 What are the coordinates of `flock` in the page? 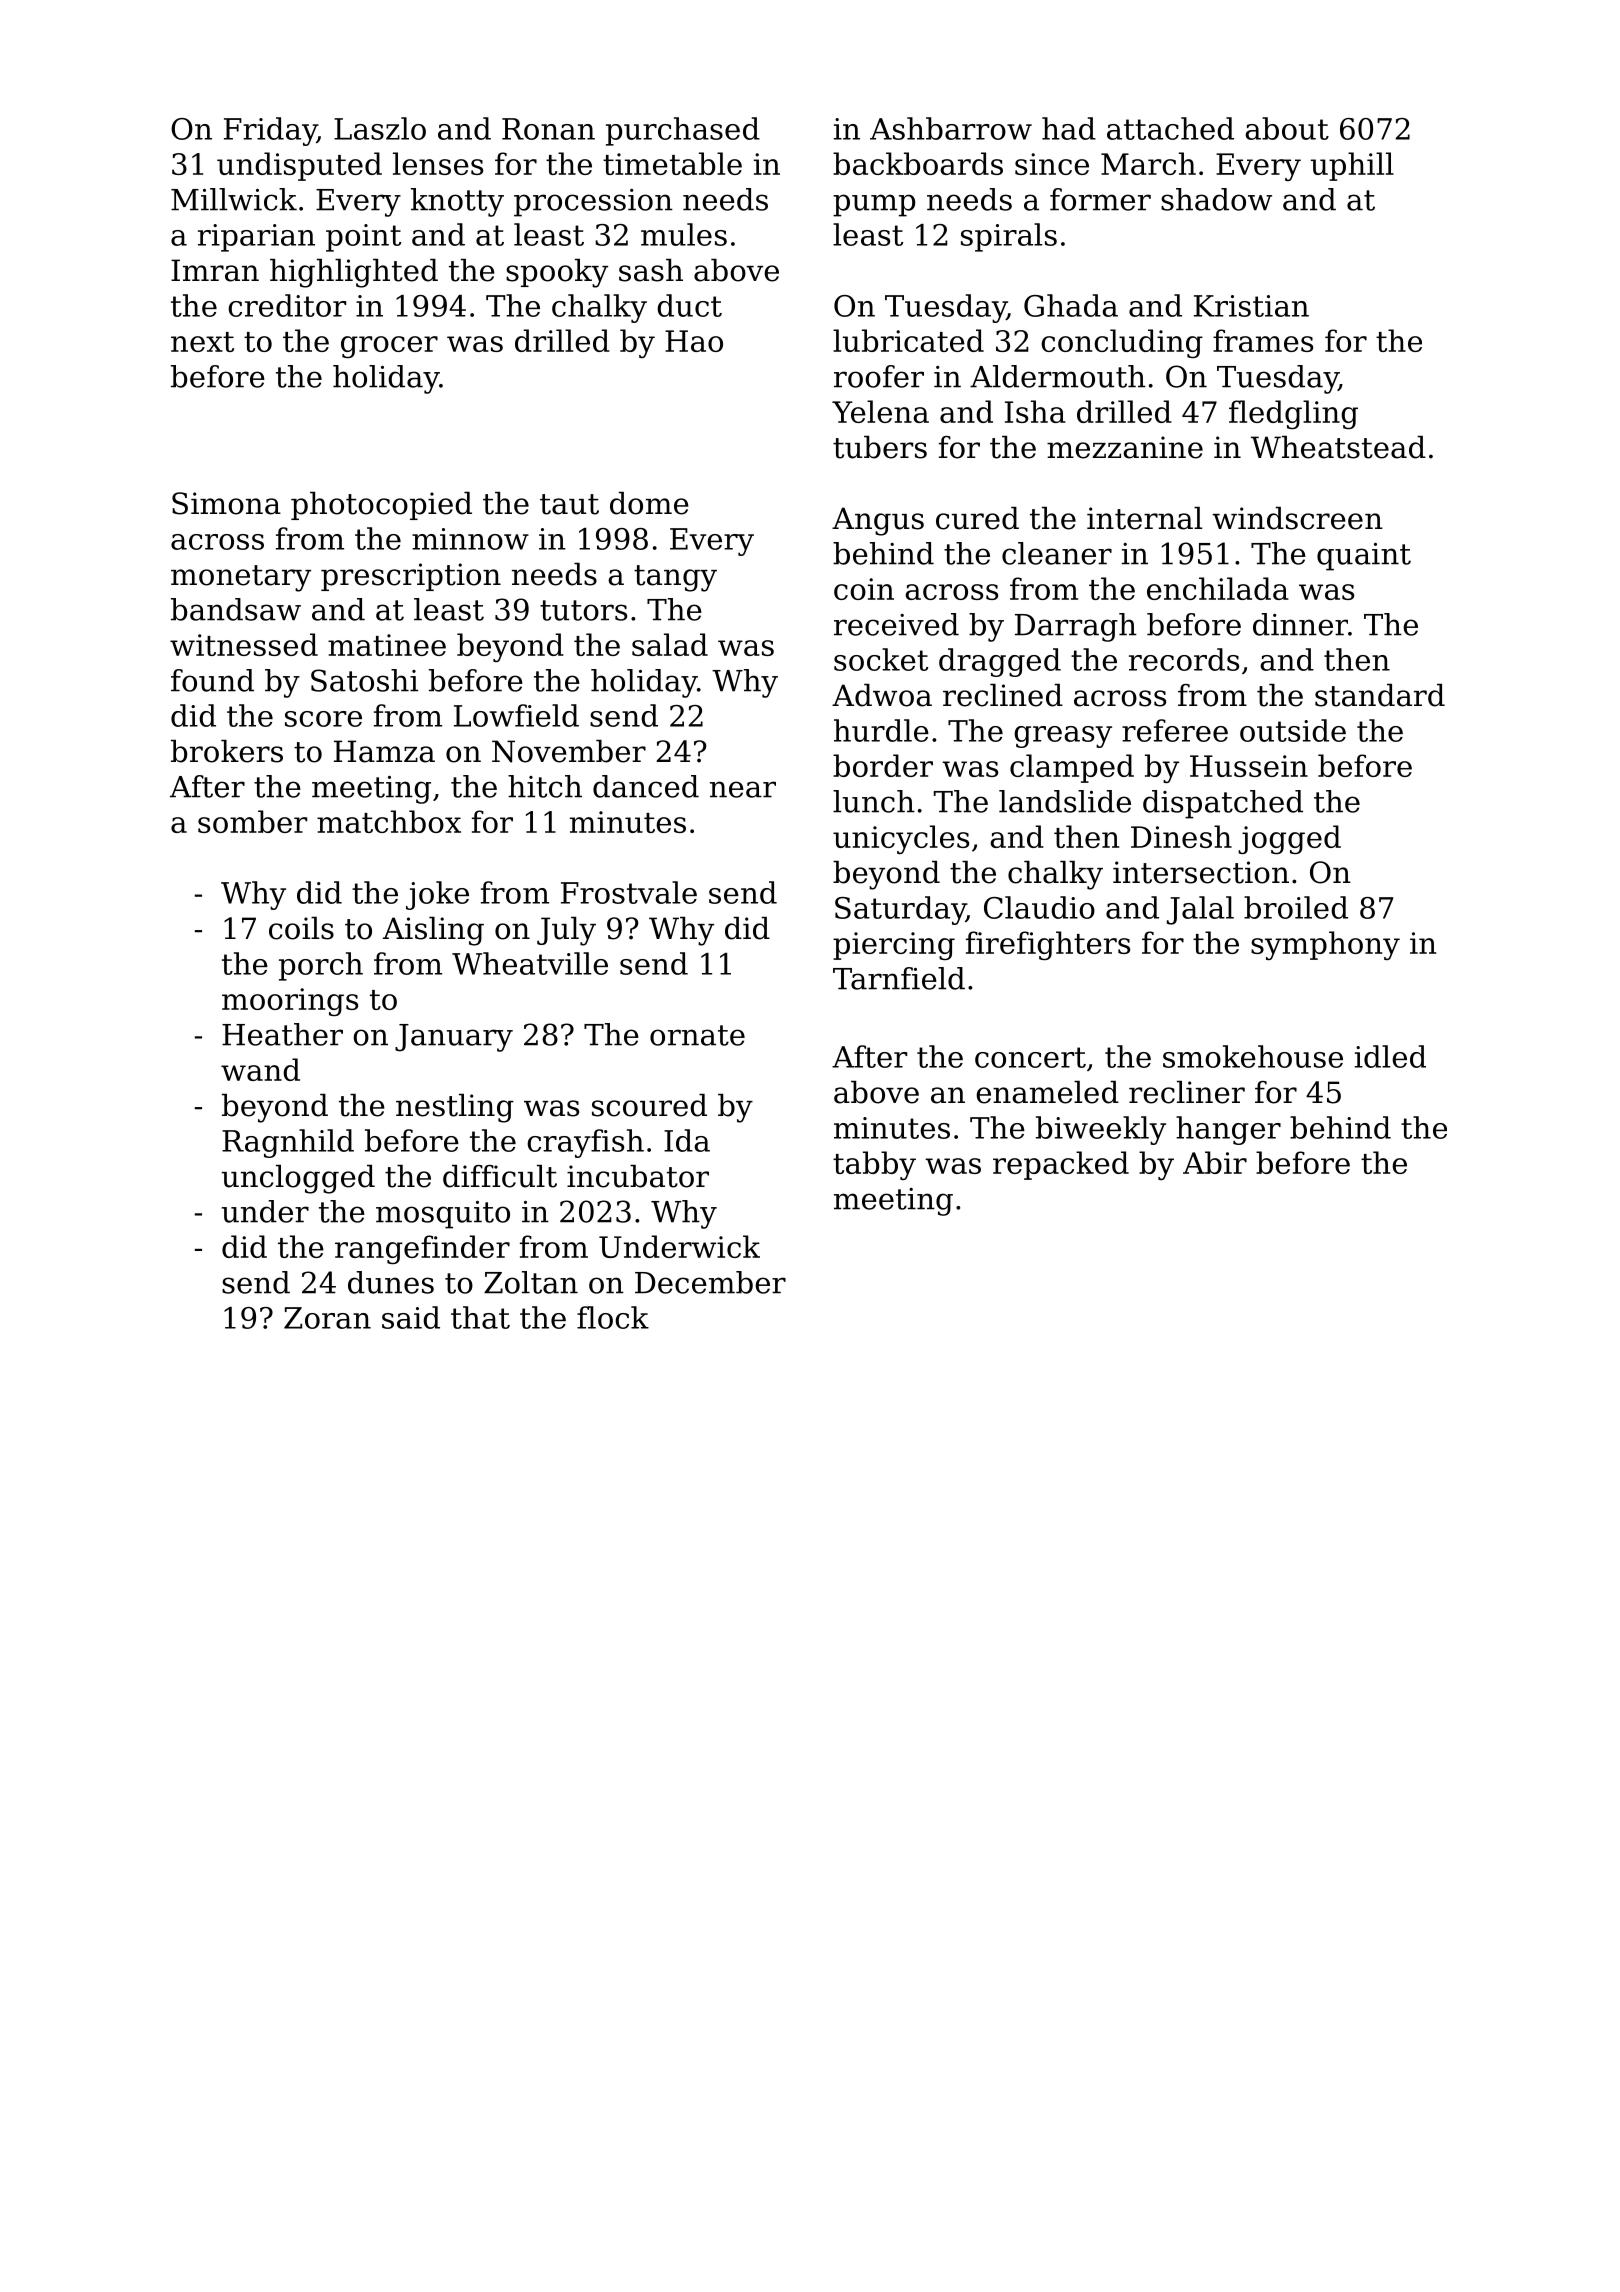 It's located at (613, 1317).
